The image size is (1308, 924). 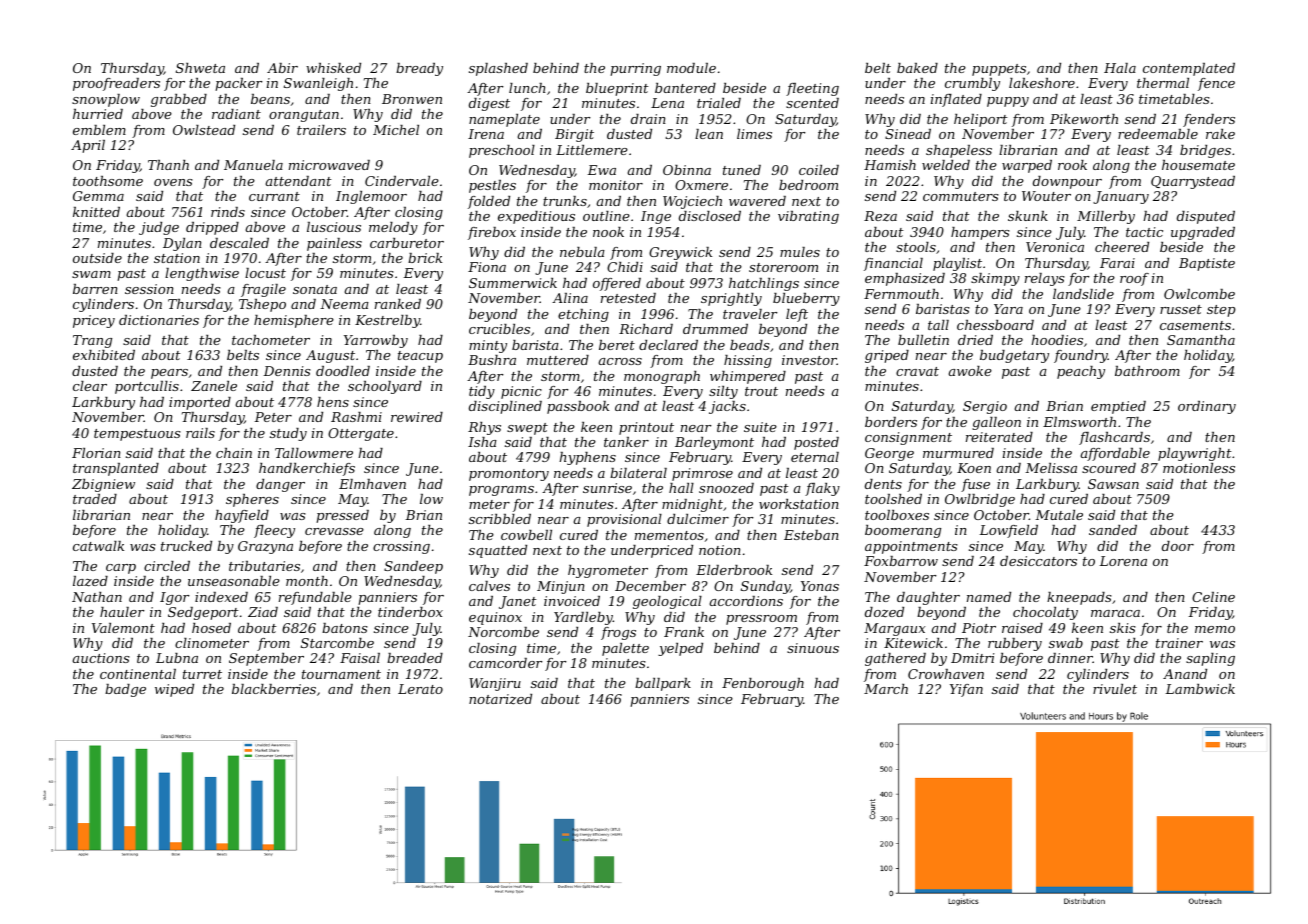 What do you see at coordinates (1147, 371) in the screenshot?
I see `bathroom` at bounding box center [1147, 371].
